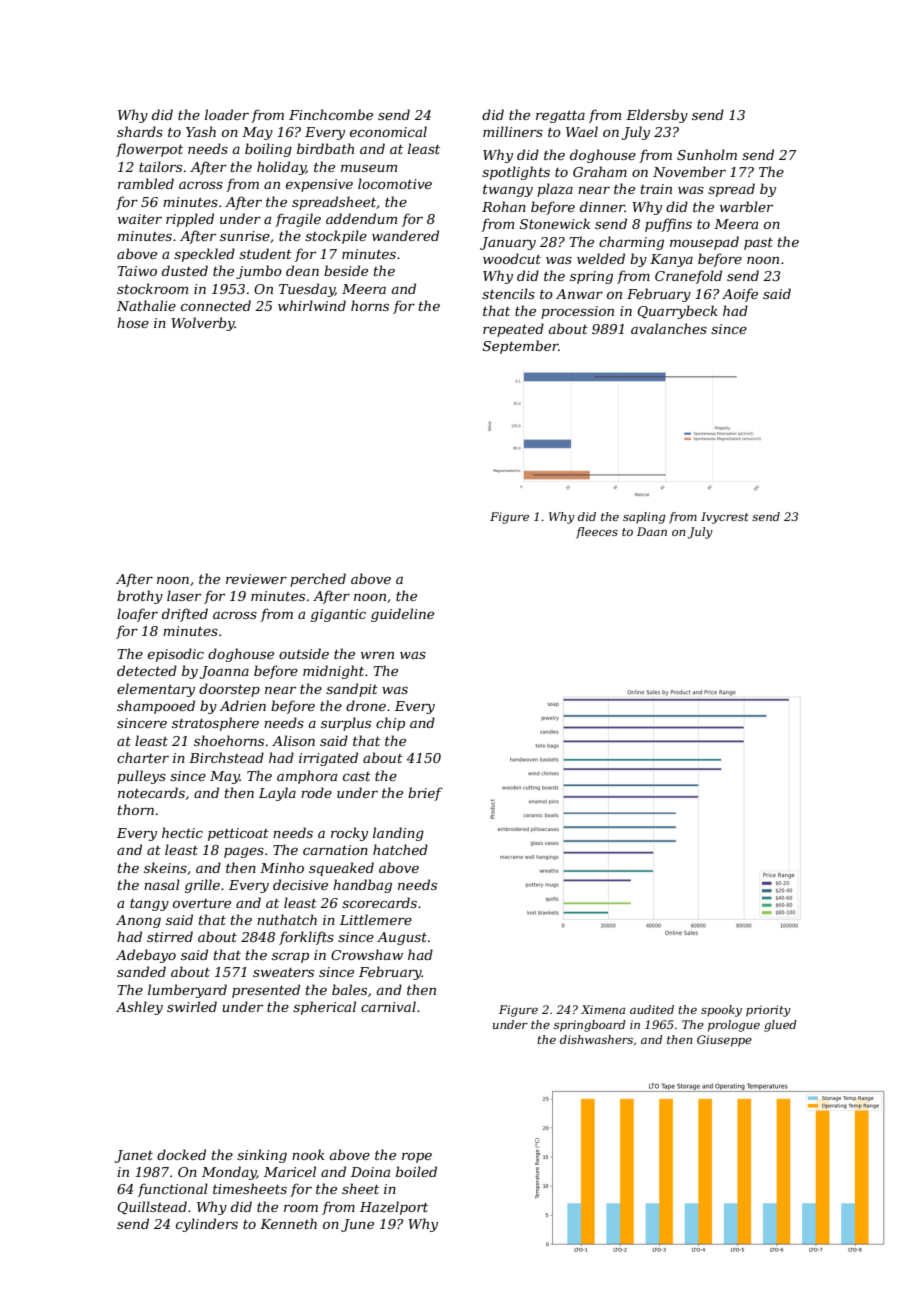 The width and height of the document is (924, 1308). Describe the element at coordinates (377, 655) in the document. I see `wren` at that location.
